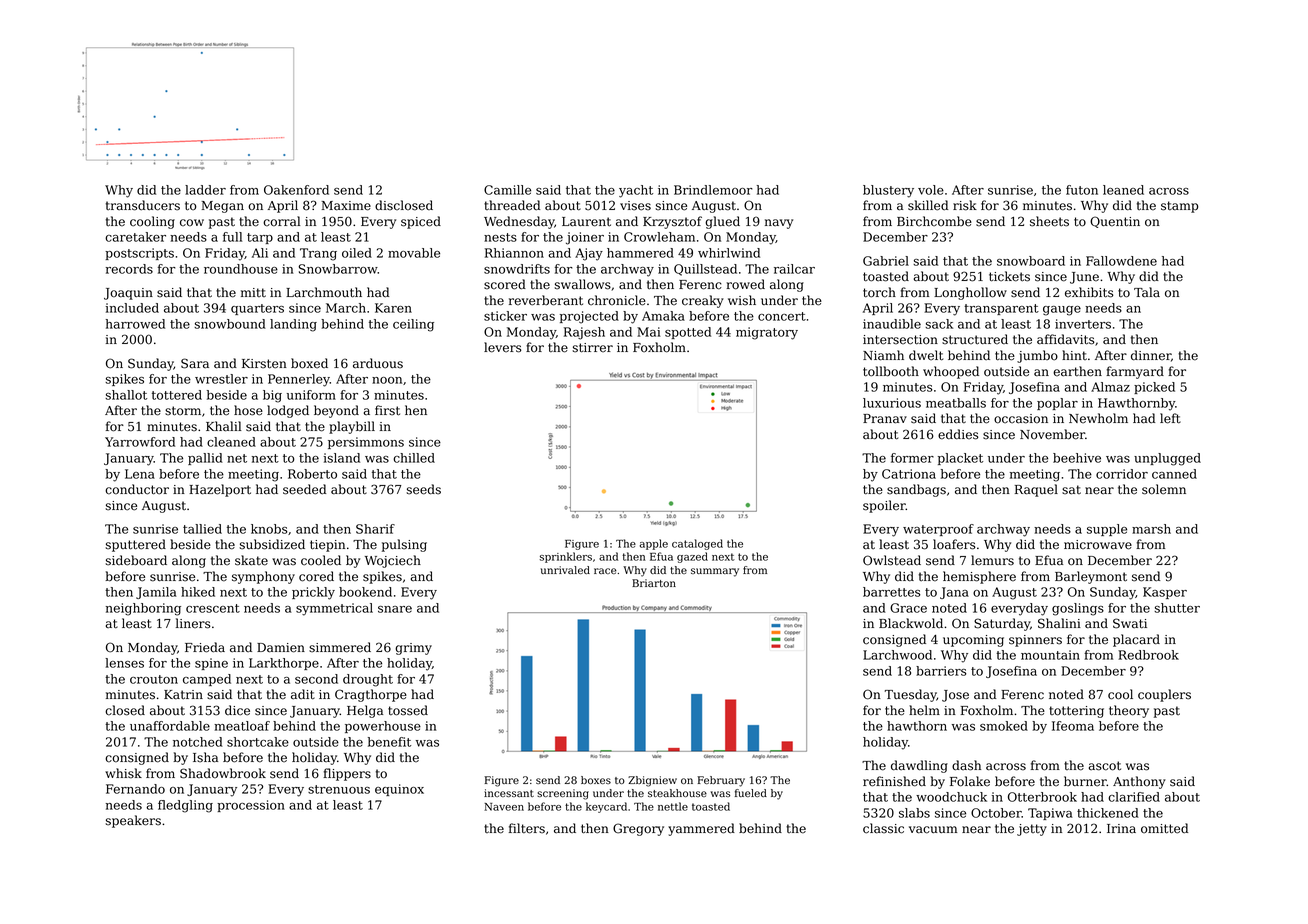 This screenshot has width=1308, height=924. What do you see at coordinates (911, 623) in the screenshot?
I see `Blackwold` at bounding box center [911, 623].
